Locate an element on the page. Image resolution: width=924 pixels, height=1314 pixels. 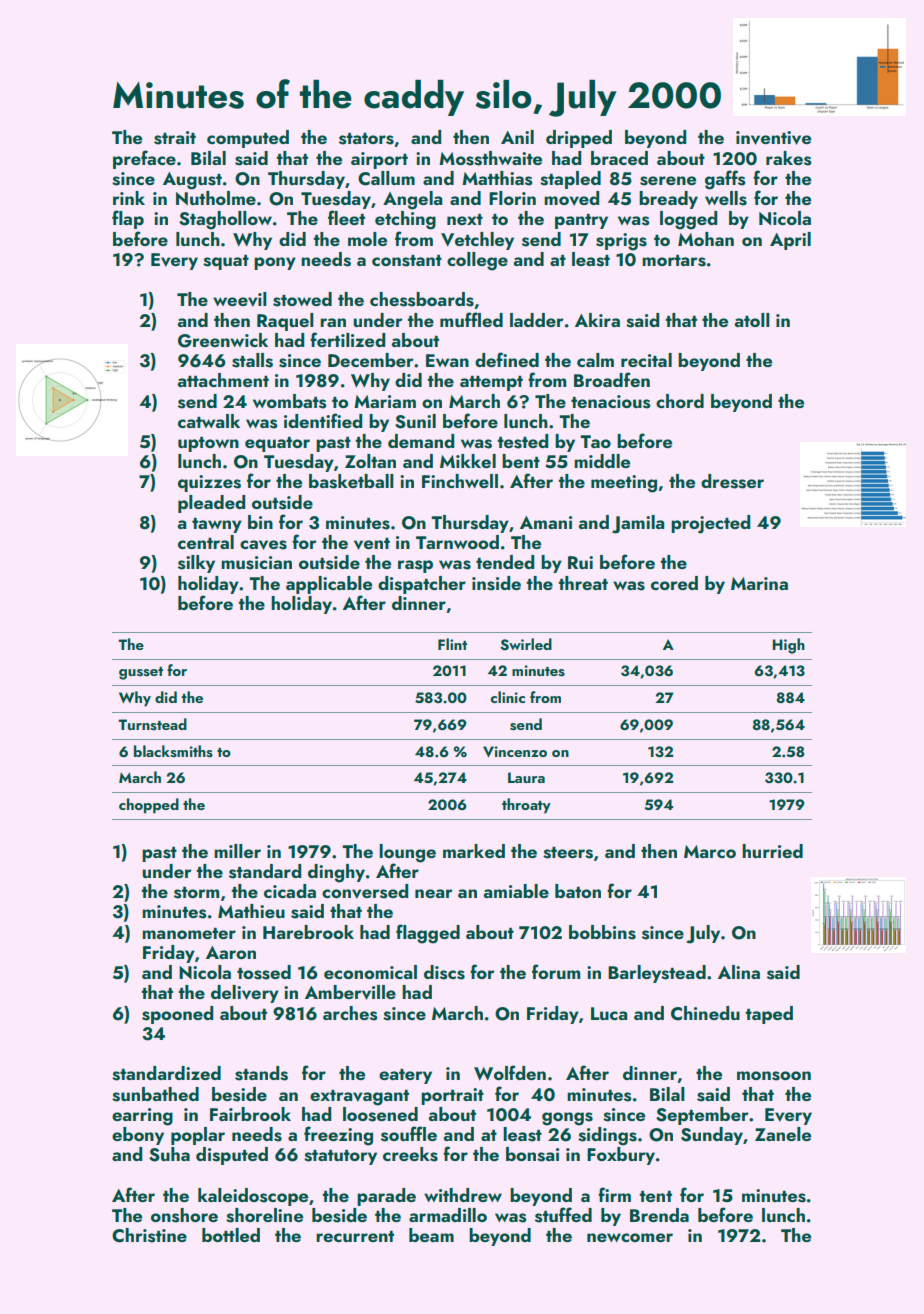
Flint is located at coordinates (452, 644).
